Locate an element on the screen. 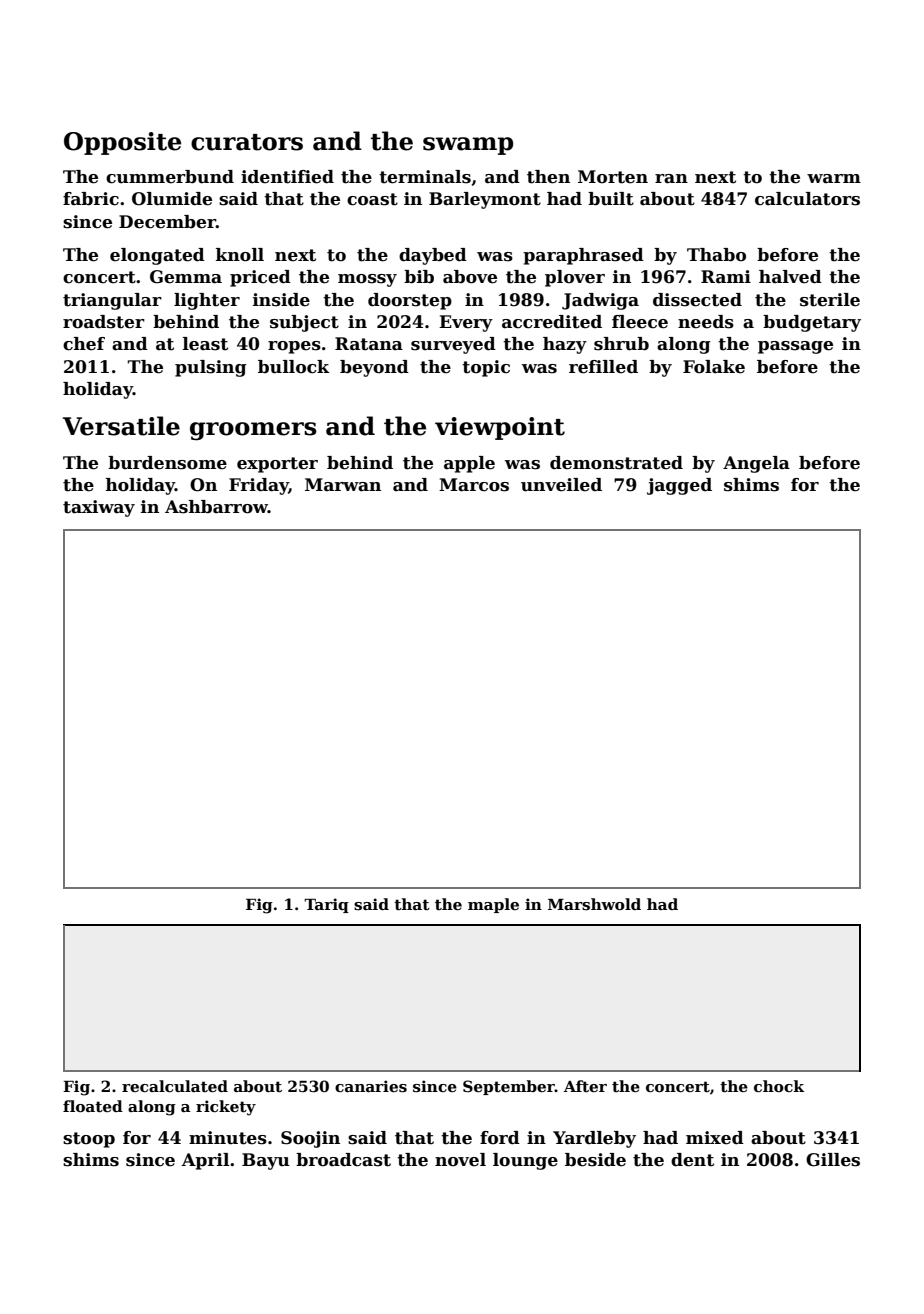  Opposite is located at coordinates (122, 143).
